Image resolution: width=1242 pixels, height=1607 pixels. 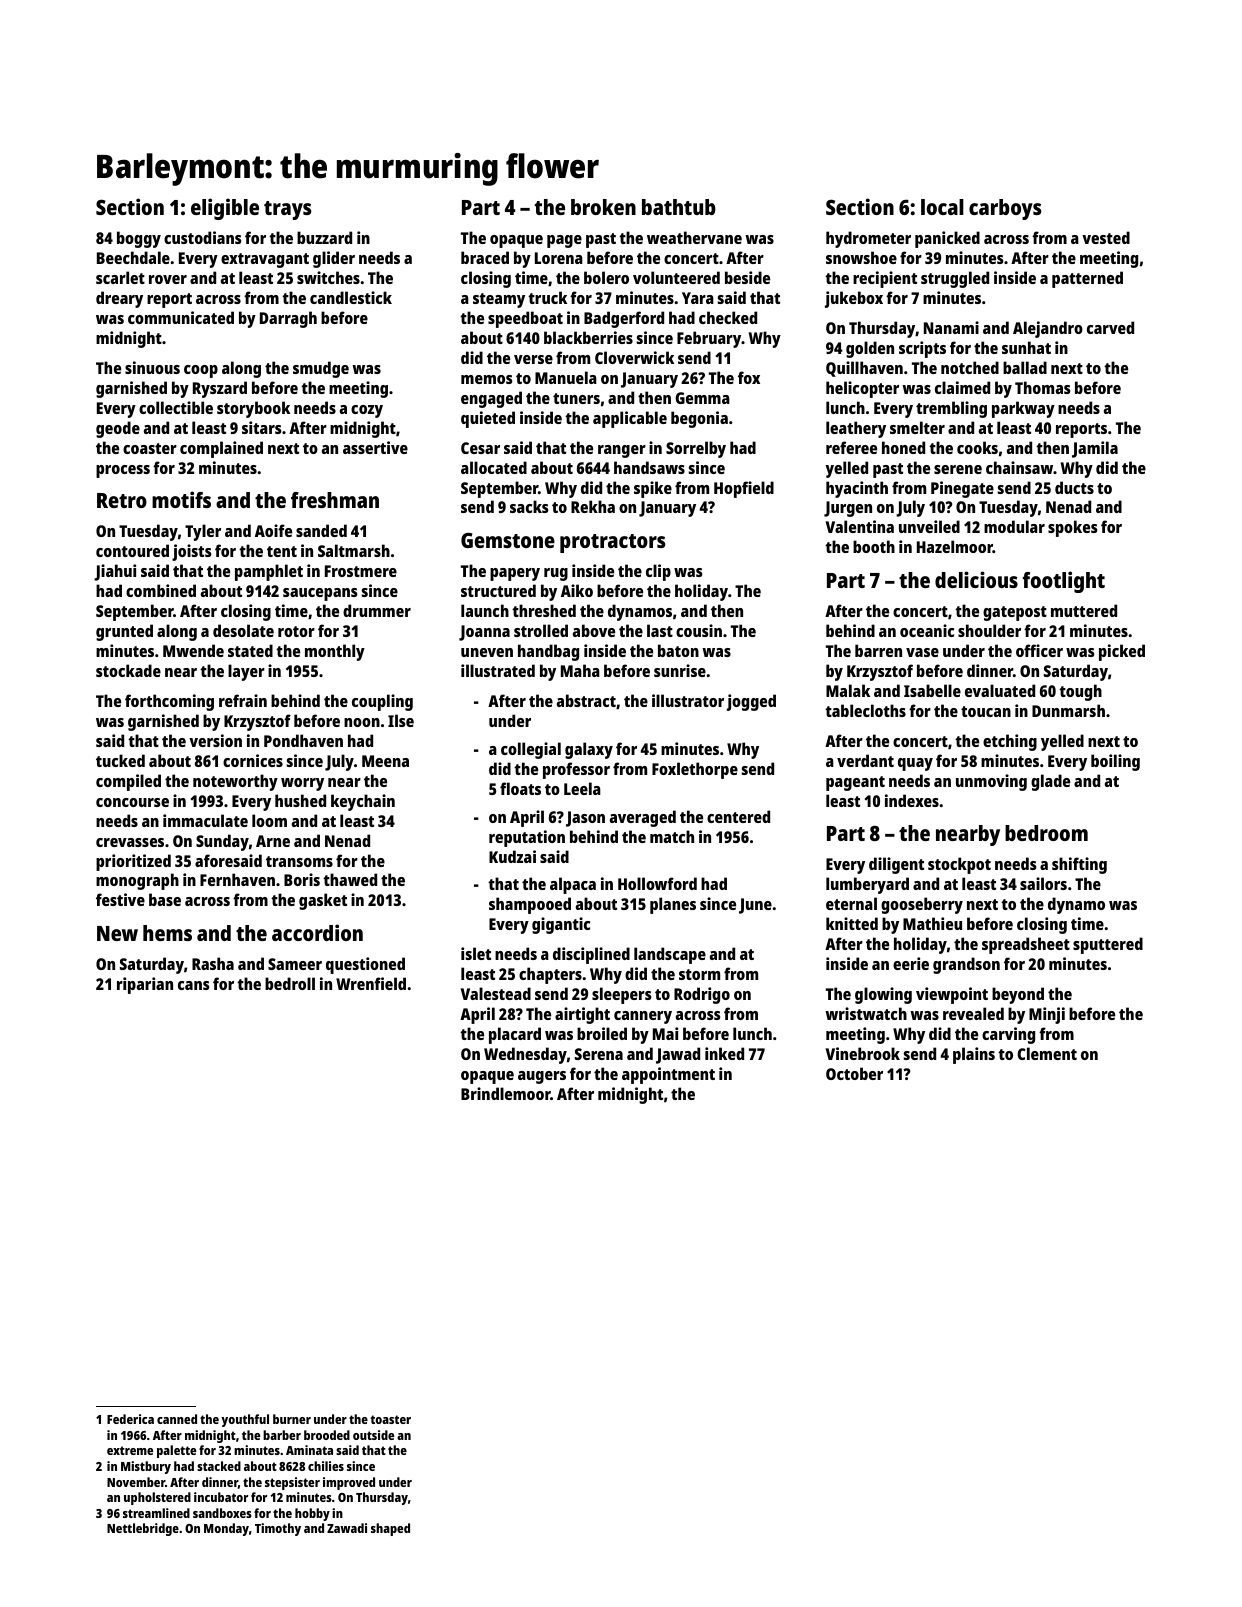 What do you see at coordinates (201, 371) in the image?
I see `coop` at bounding box center [201, 371].
